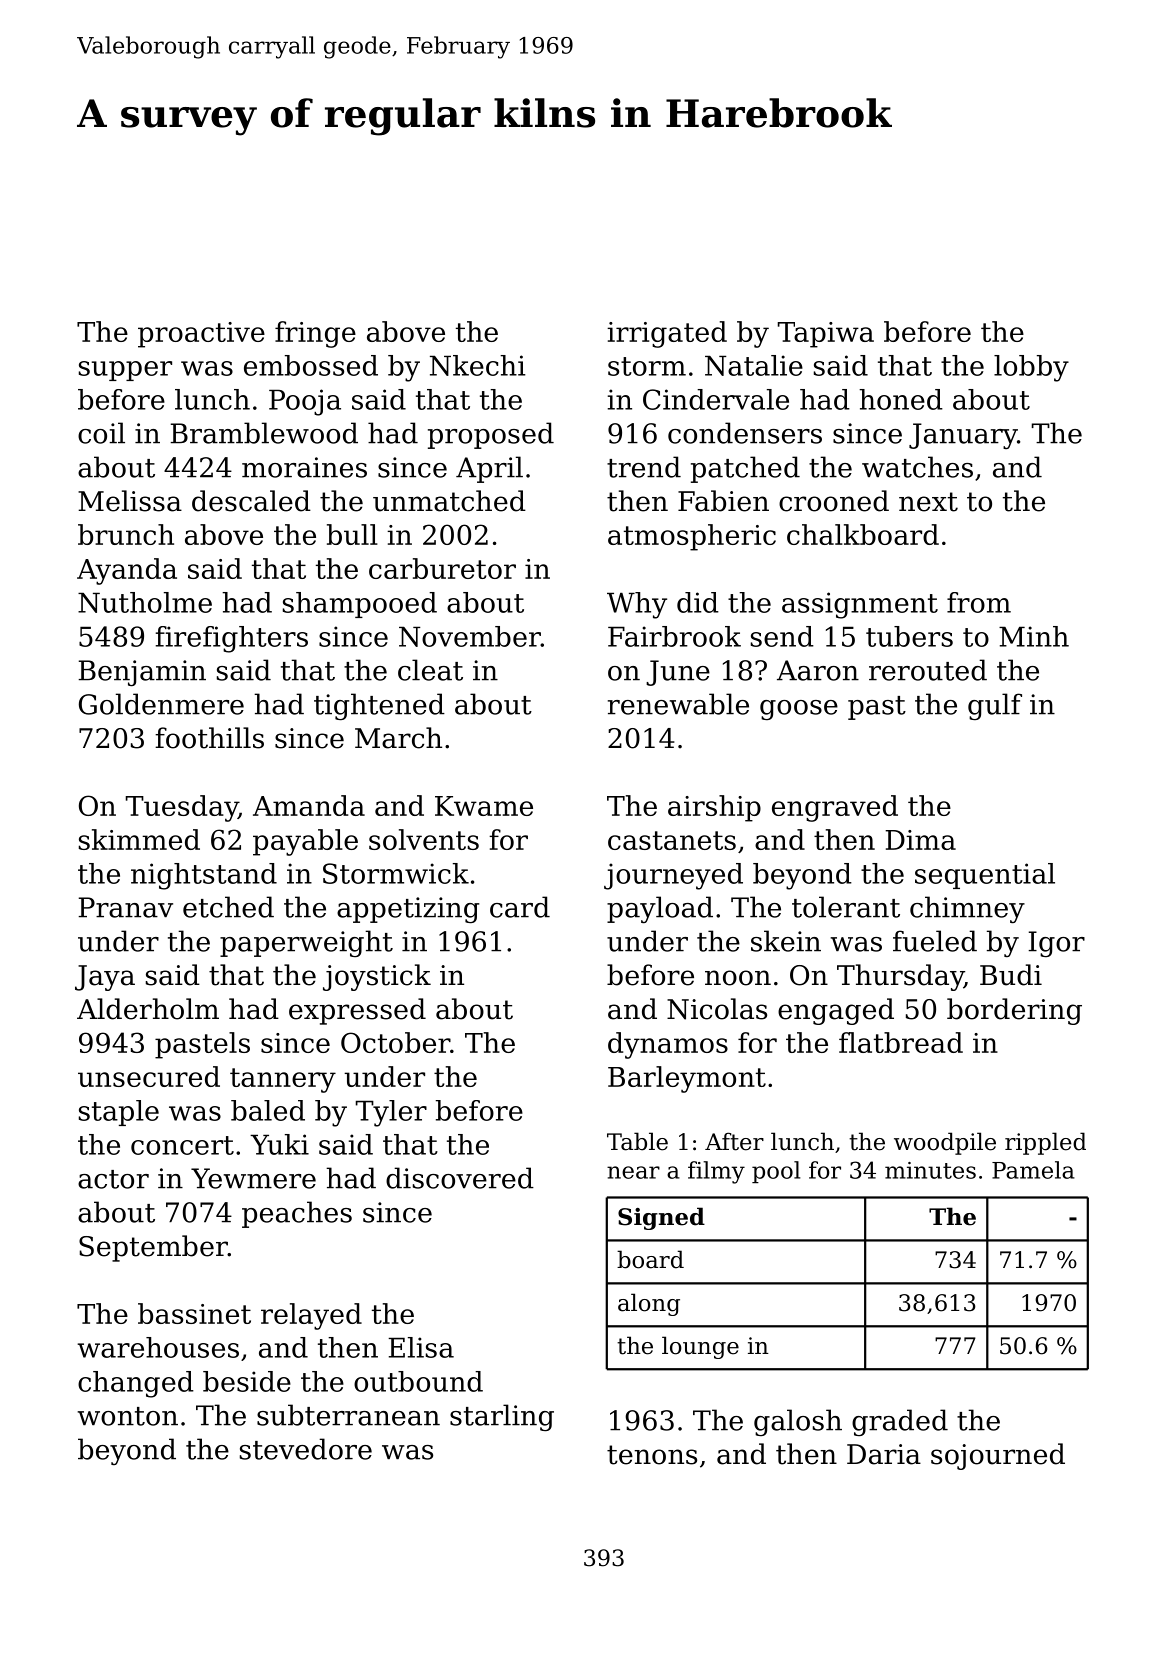  What do you see at coordinates (776, 1172) in the screenshot?
I see `pool` at bounding box center [776, 1172].
